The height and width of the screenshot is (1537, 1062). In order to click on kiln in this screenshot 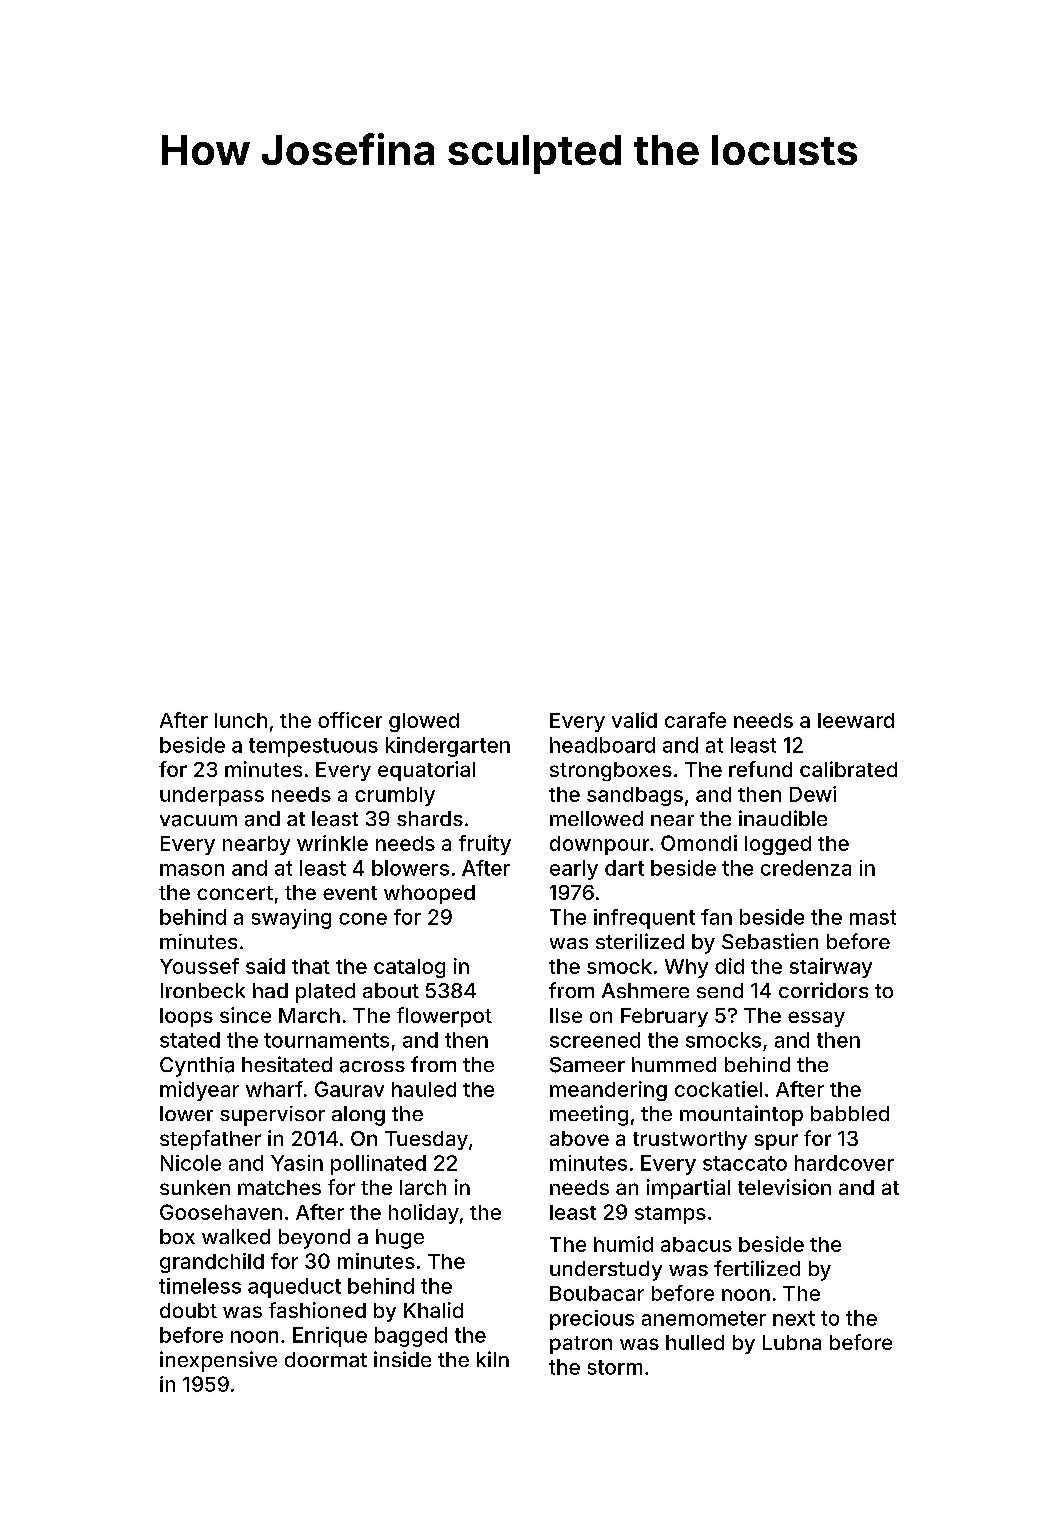, I will do `click(493, 1359)`.
